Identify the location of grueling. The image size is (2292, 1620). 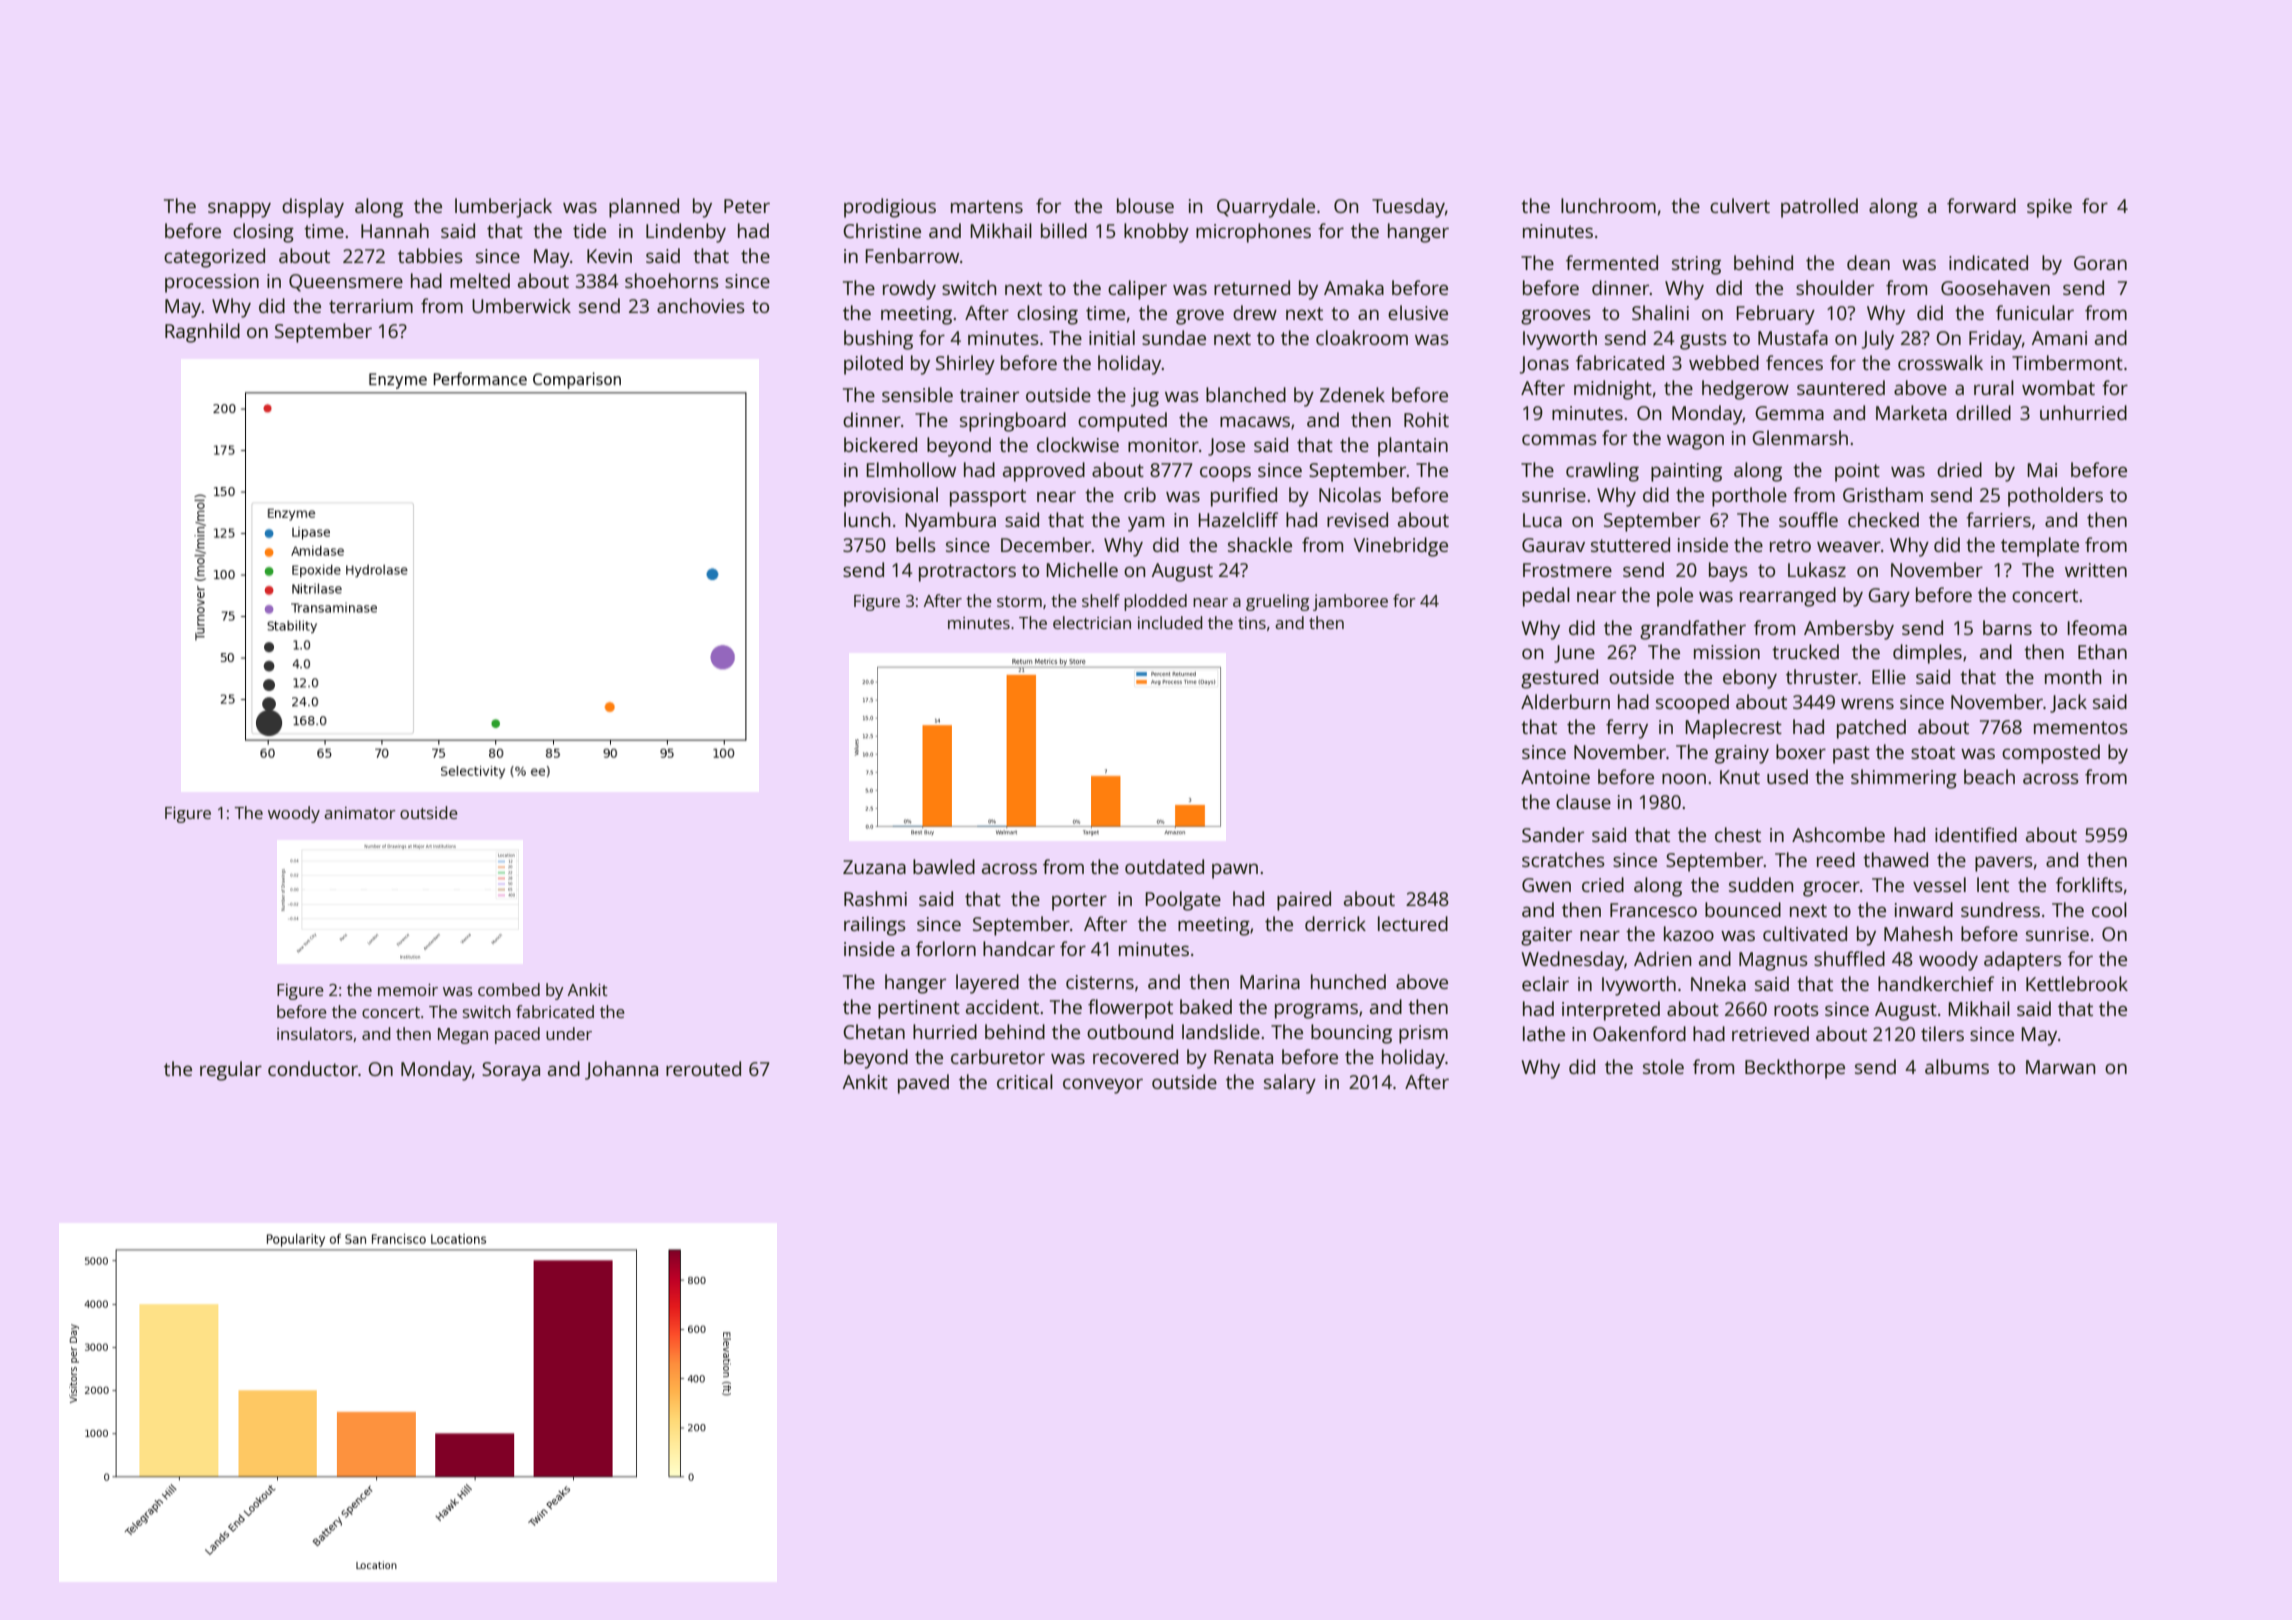
(1277, 602).
